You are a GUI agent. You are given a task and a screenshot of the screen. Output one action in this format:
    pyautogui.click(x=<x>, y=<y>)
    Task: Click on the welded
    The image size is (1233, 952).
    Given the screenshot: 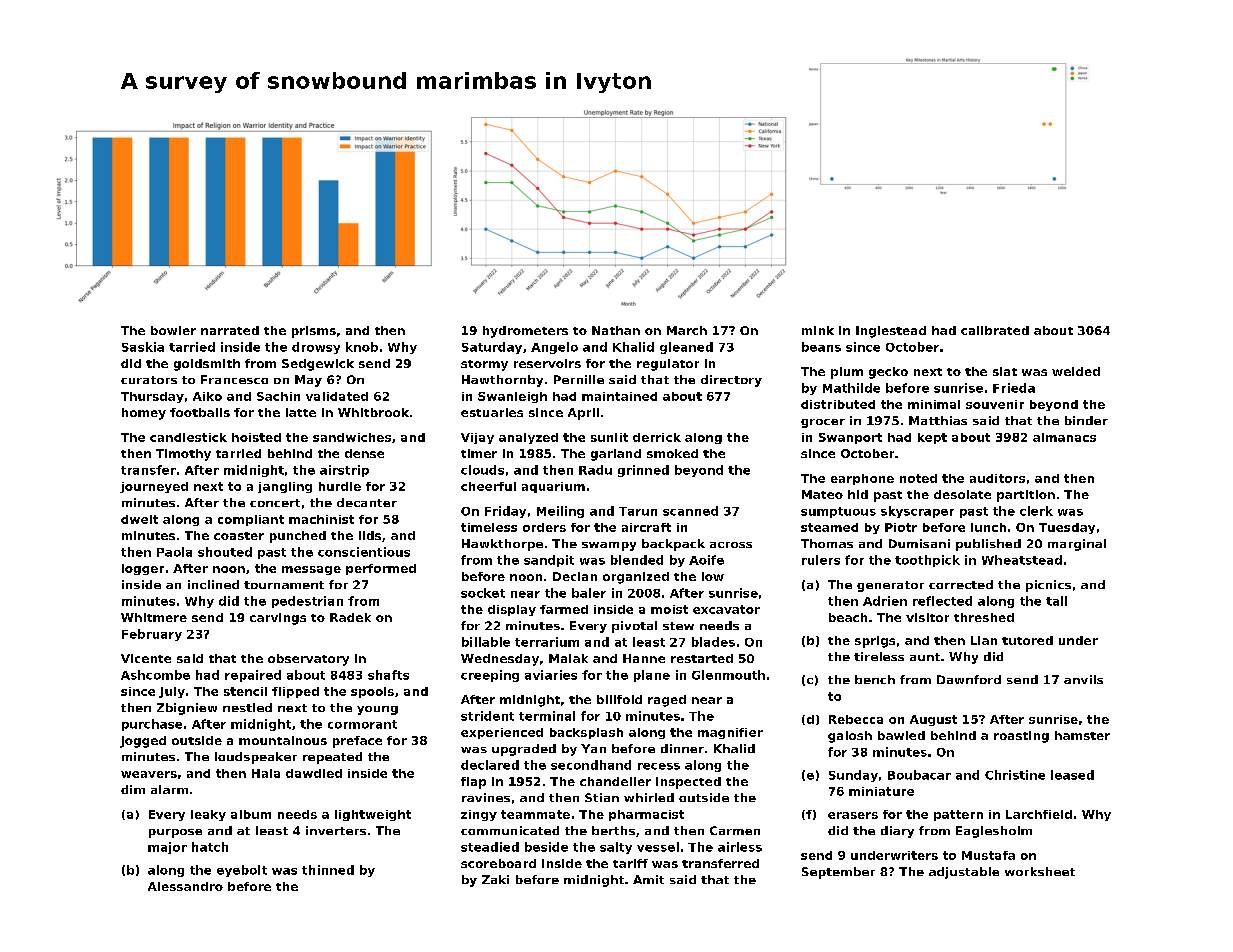 What is the action you would take?
    pyautogui.click(x=1076, y=371)
